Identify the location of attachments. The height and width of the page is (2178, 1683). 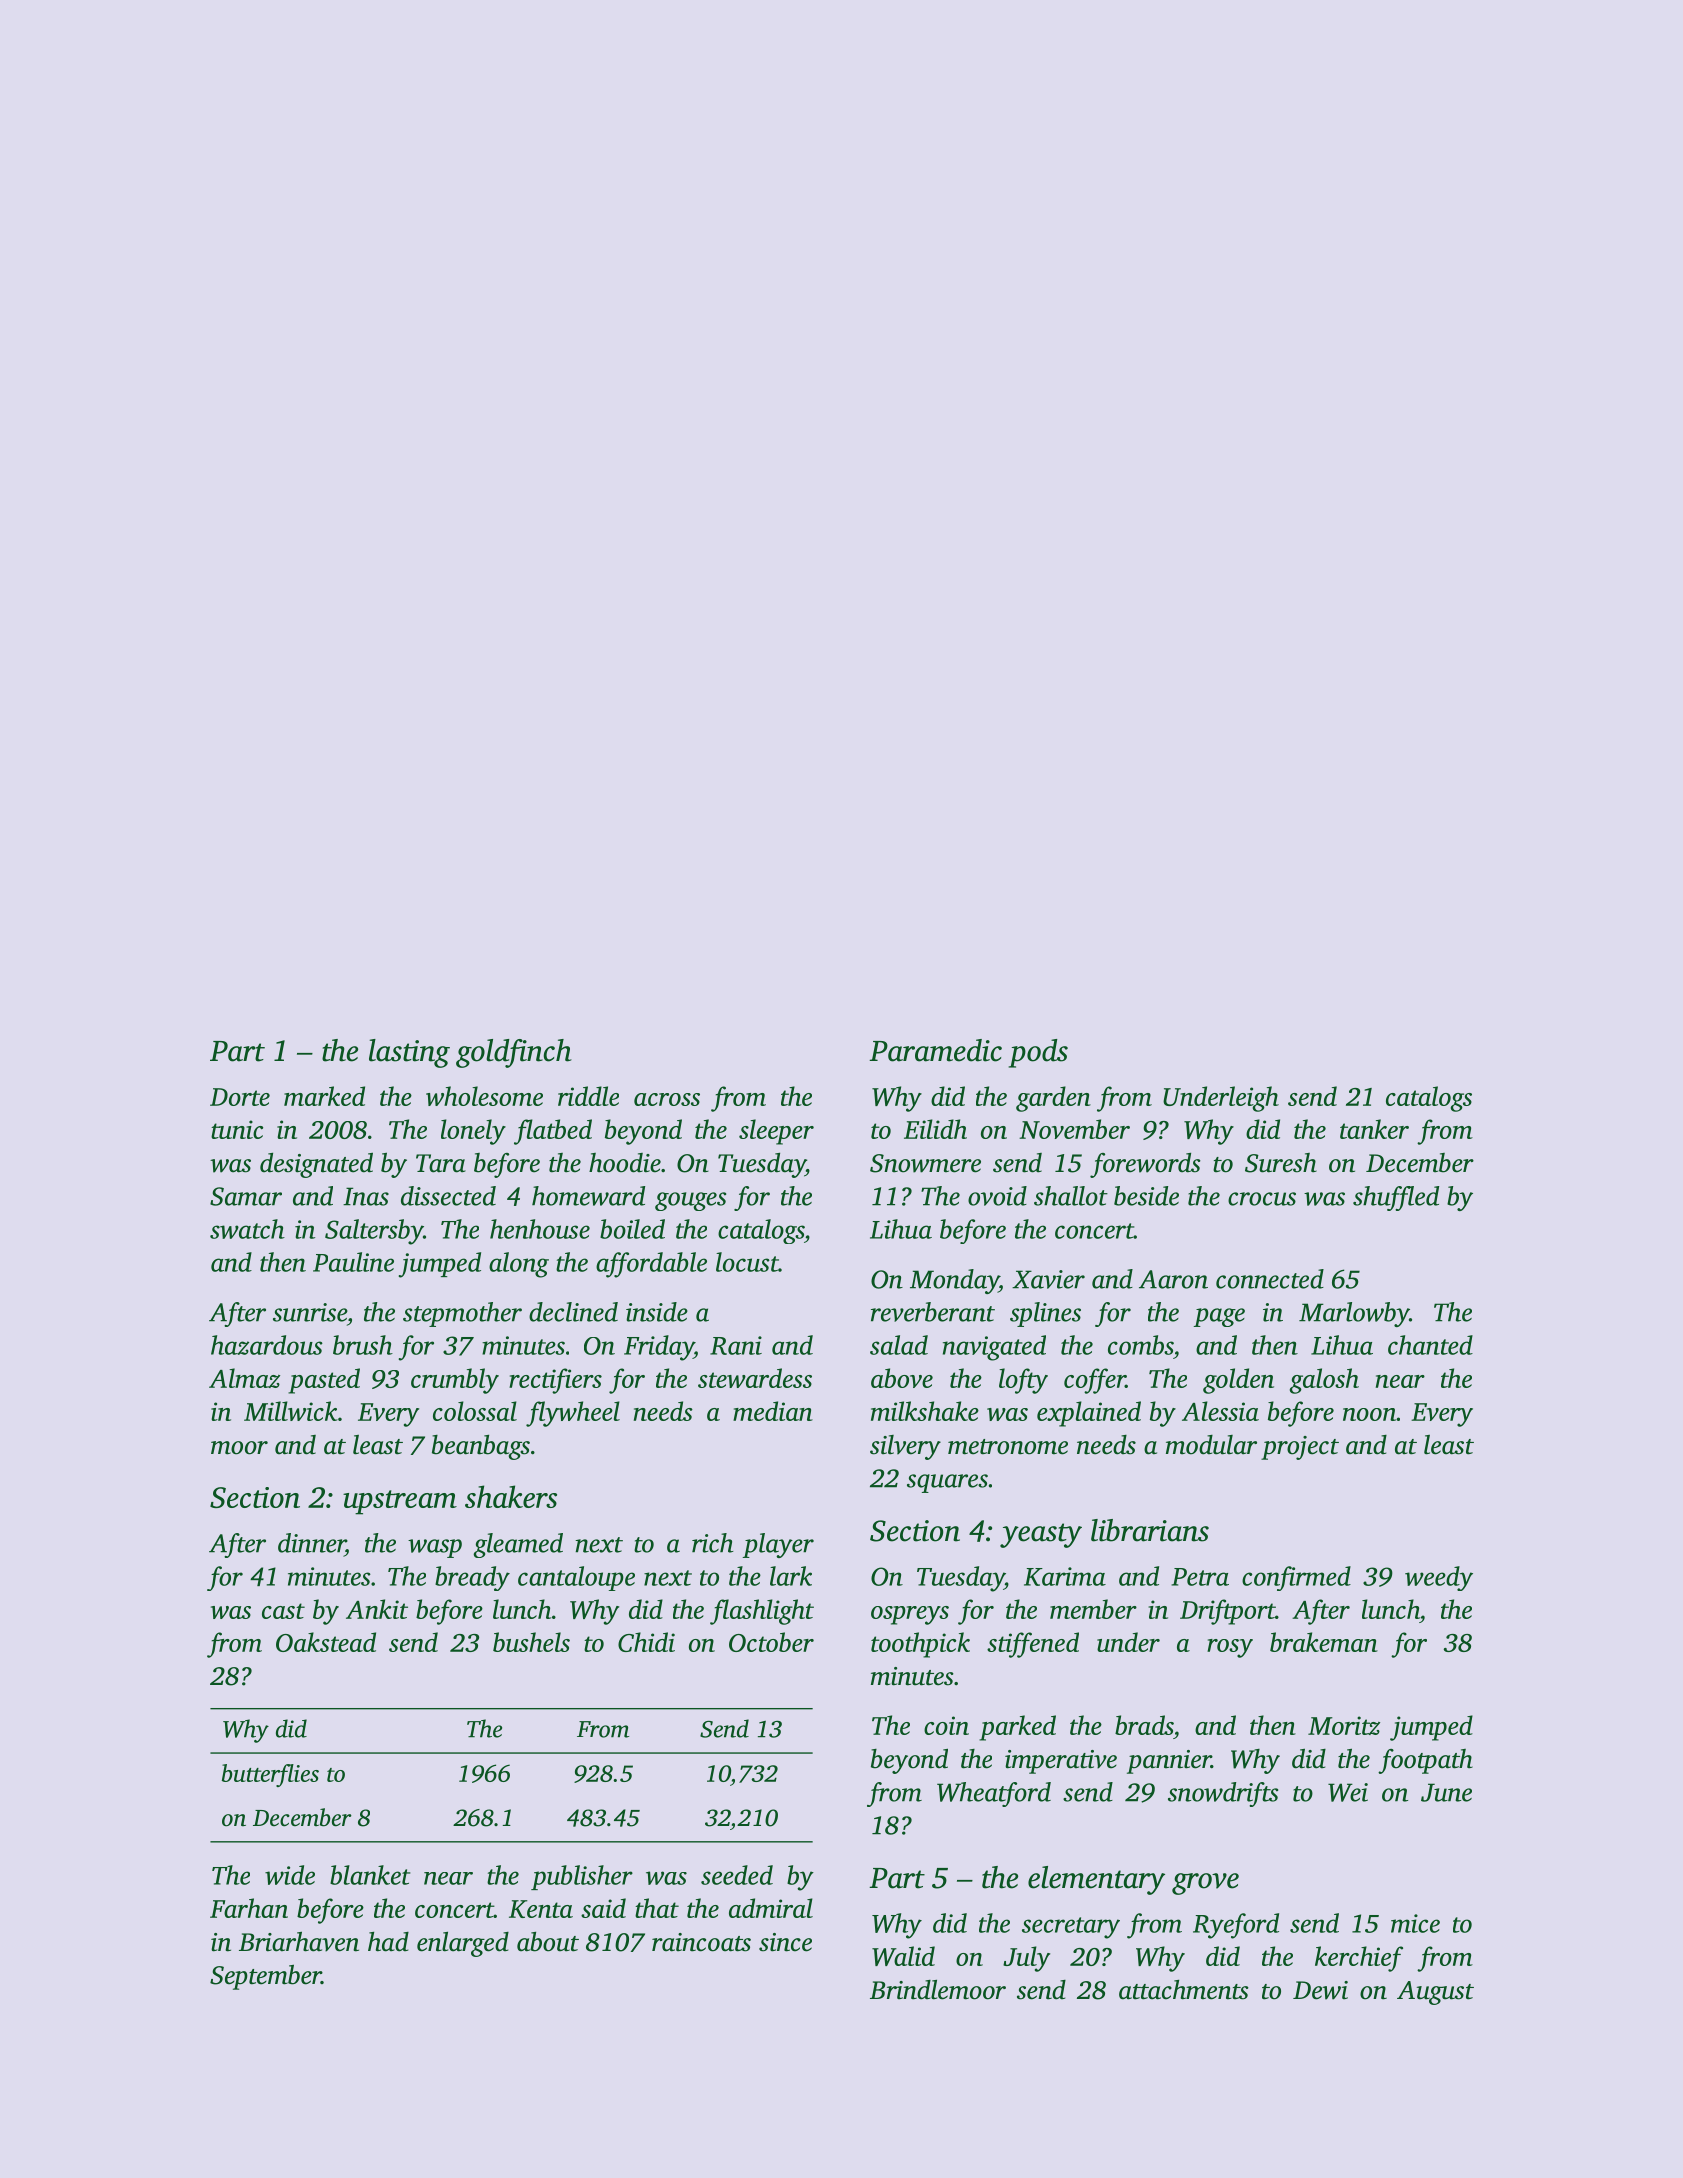
(1184, 1990).
